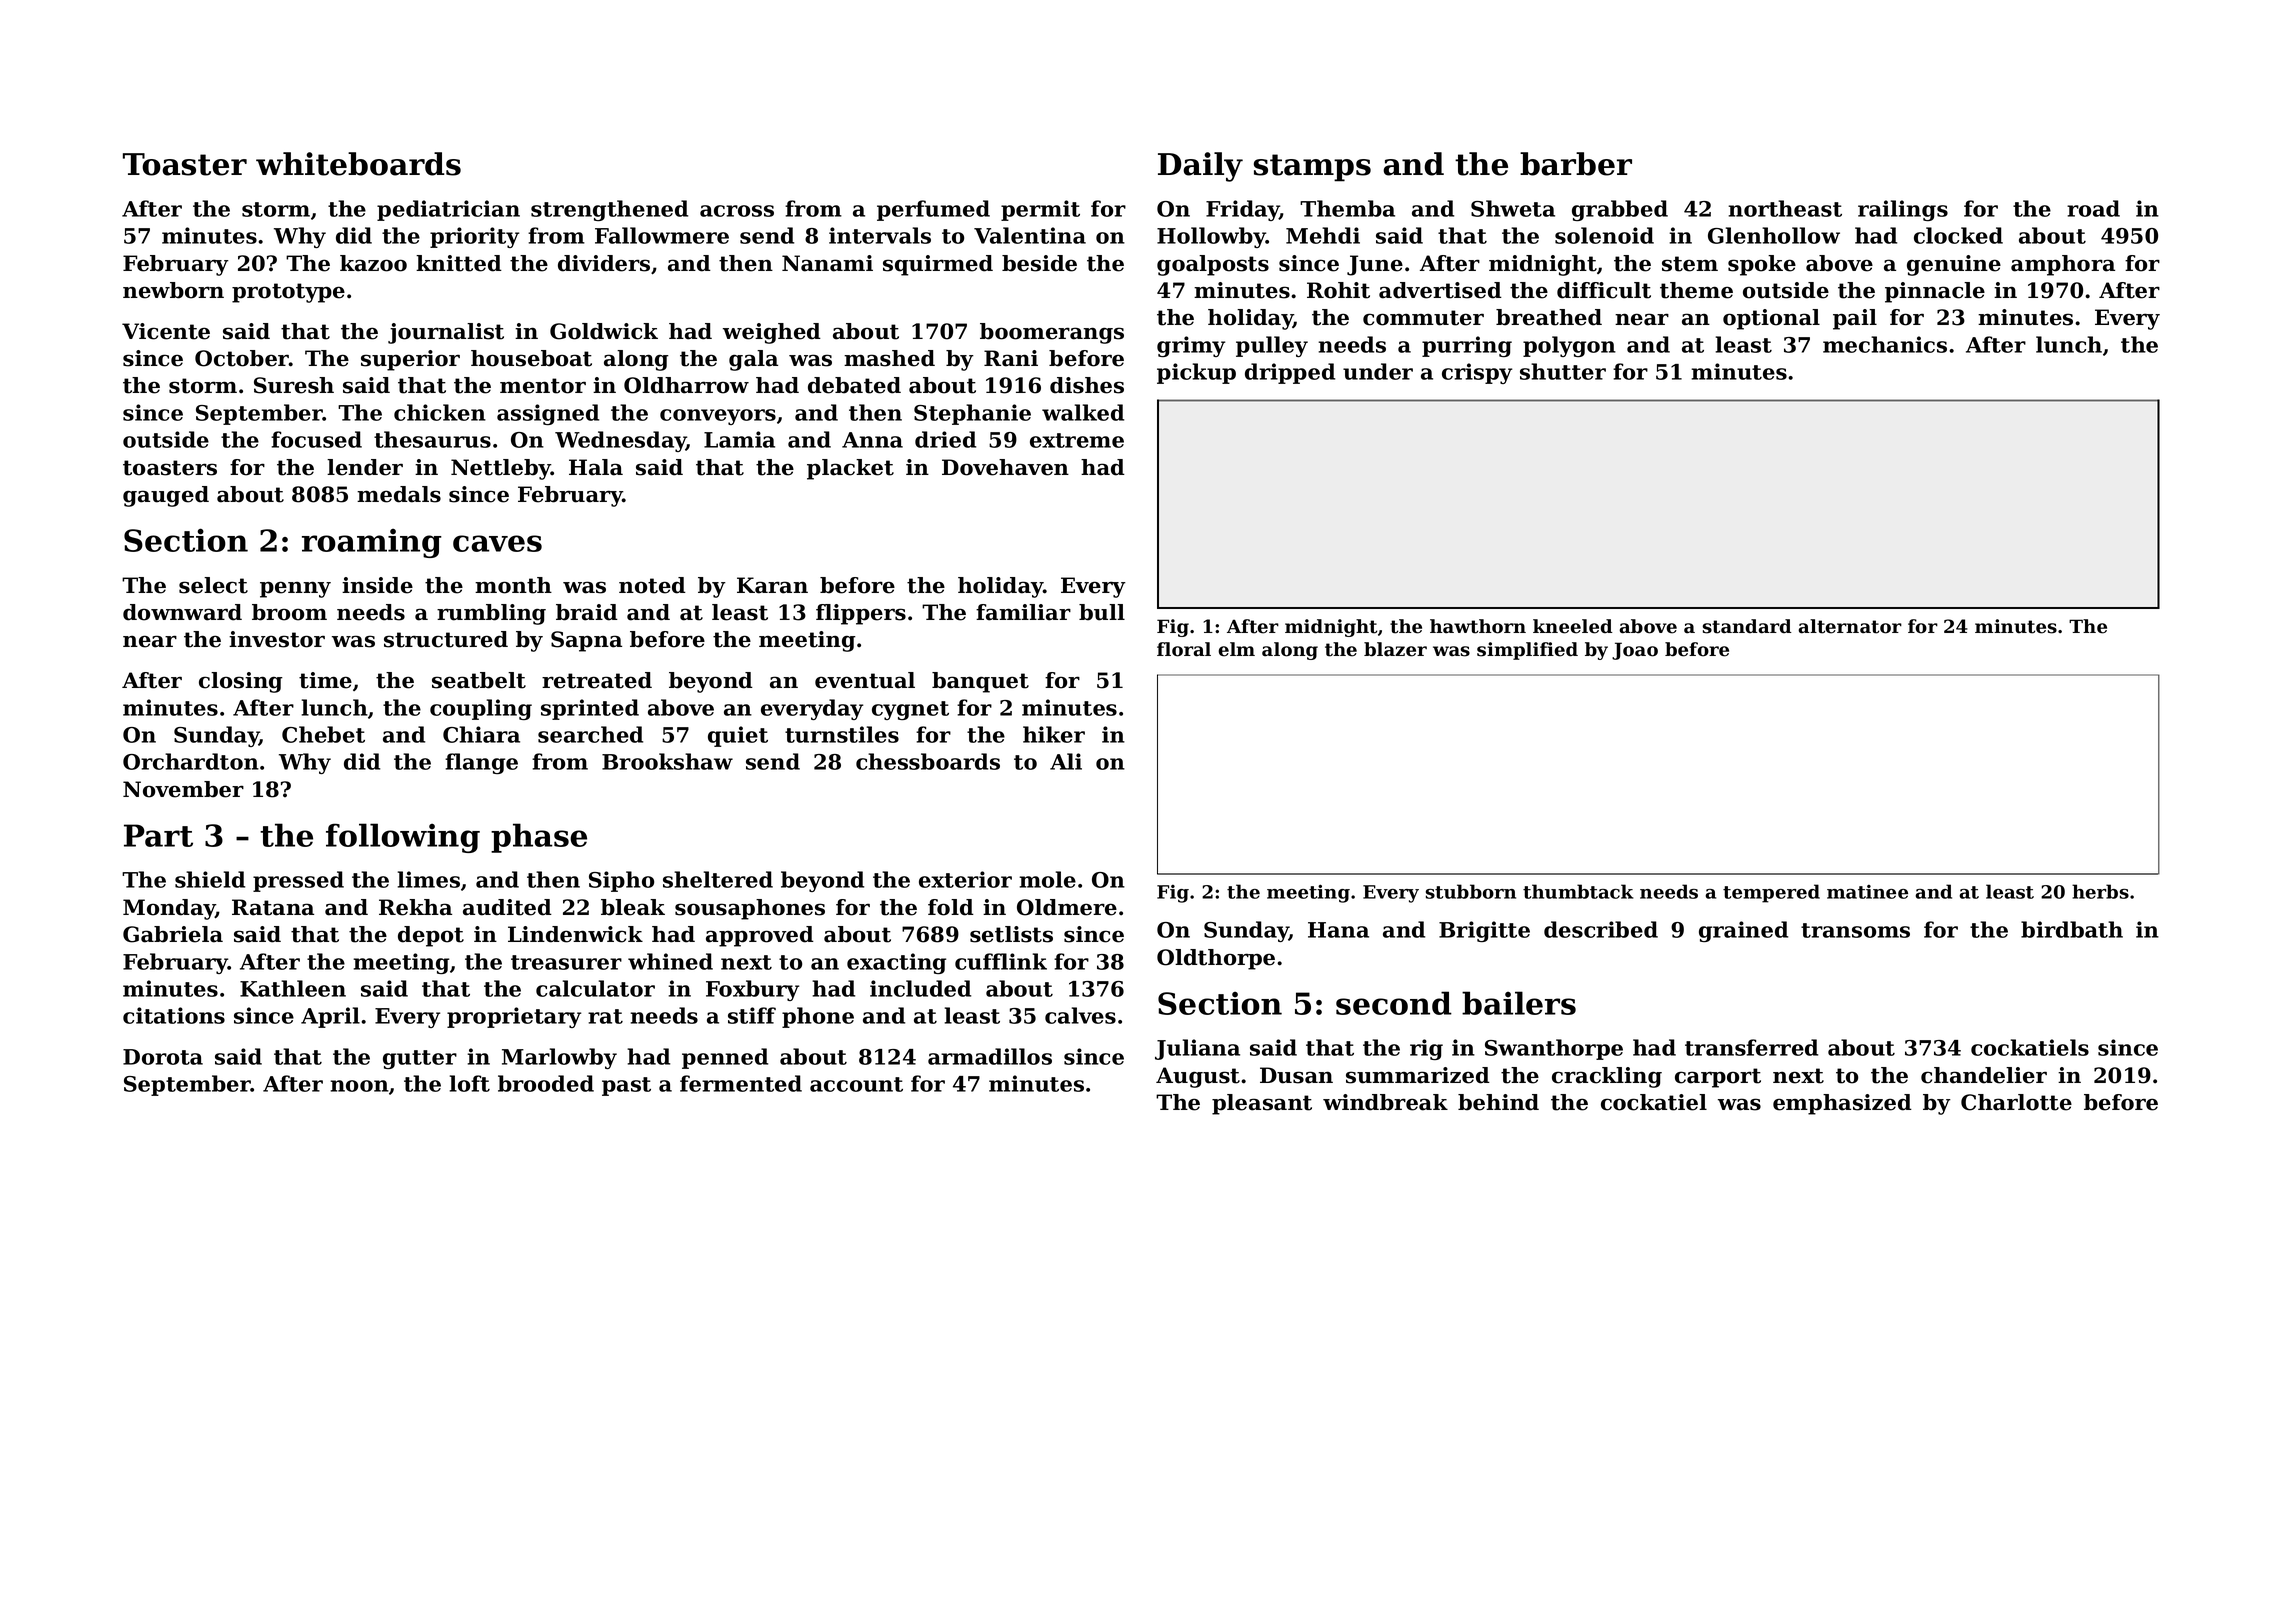  I want to click on Dovehaven, so click(1005, 467).
